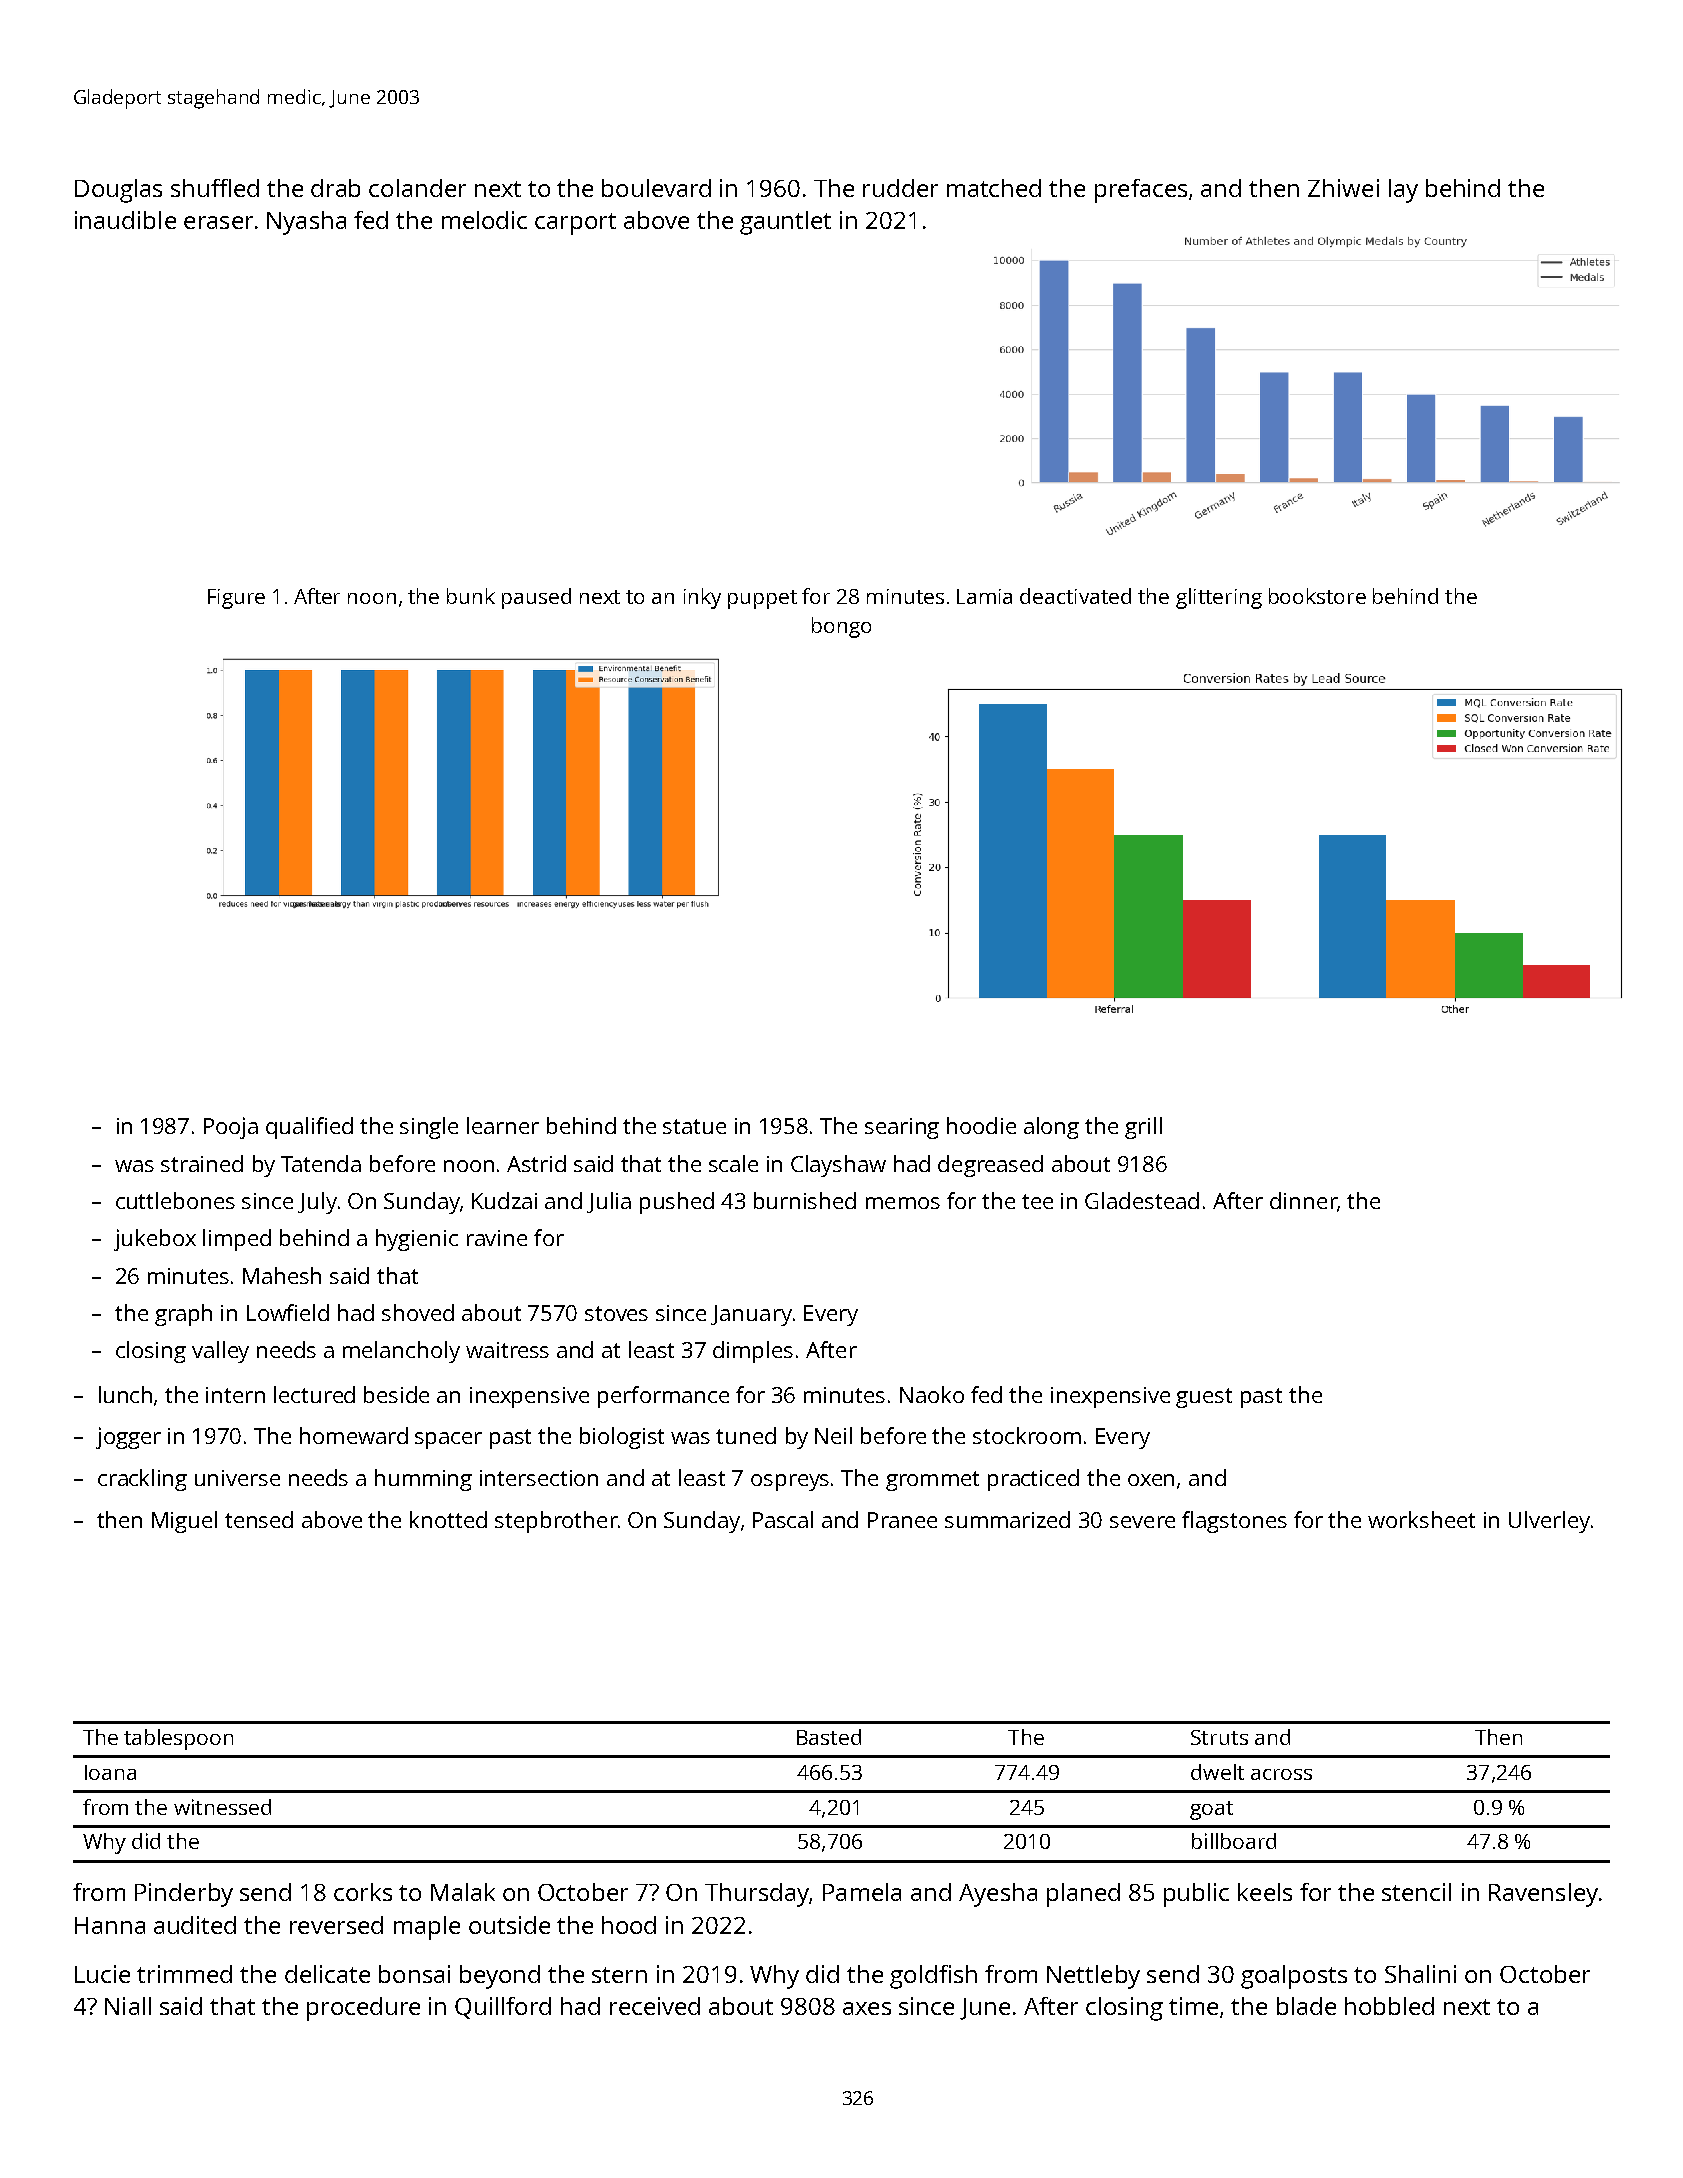  What do you see at coordinates (663, 1397) in the screenshot?
I see `performance` at bounding box center [663, 1397].
